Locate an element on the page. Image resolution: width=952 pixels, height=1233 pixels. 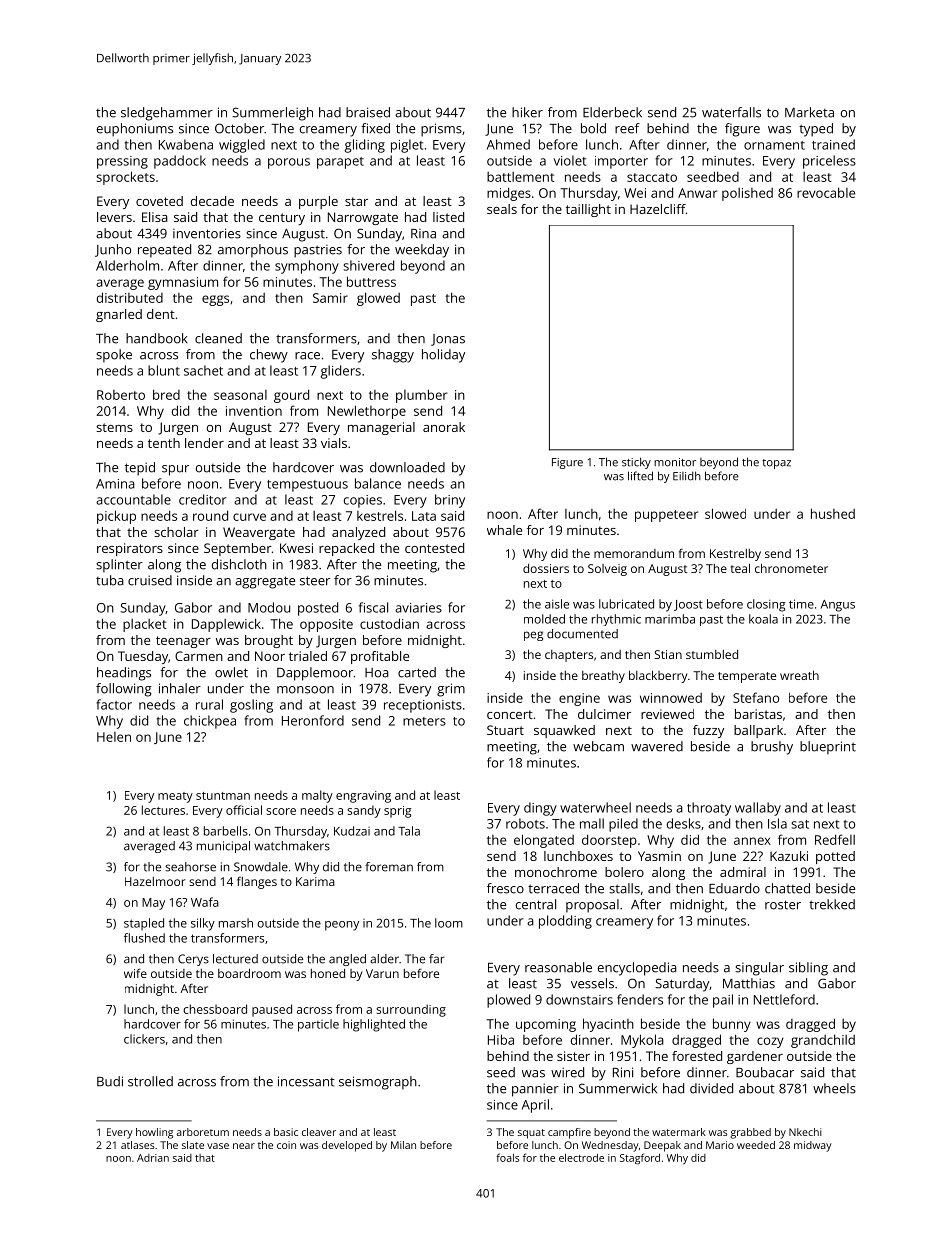
whale is located at coordinates (504, 530).
